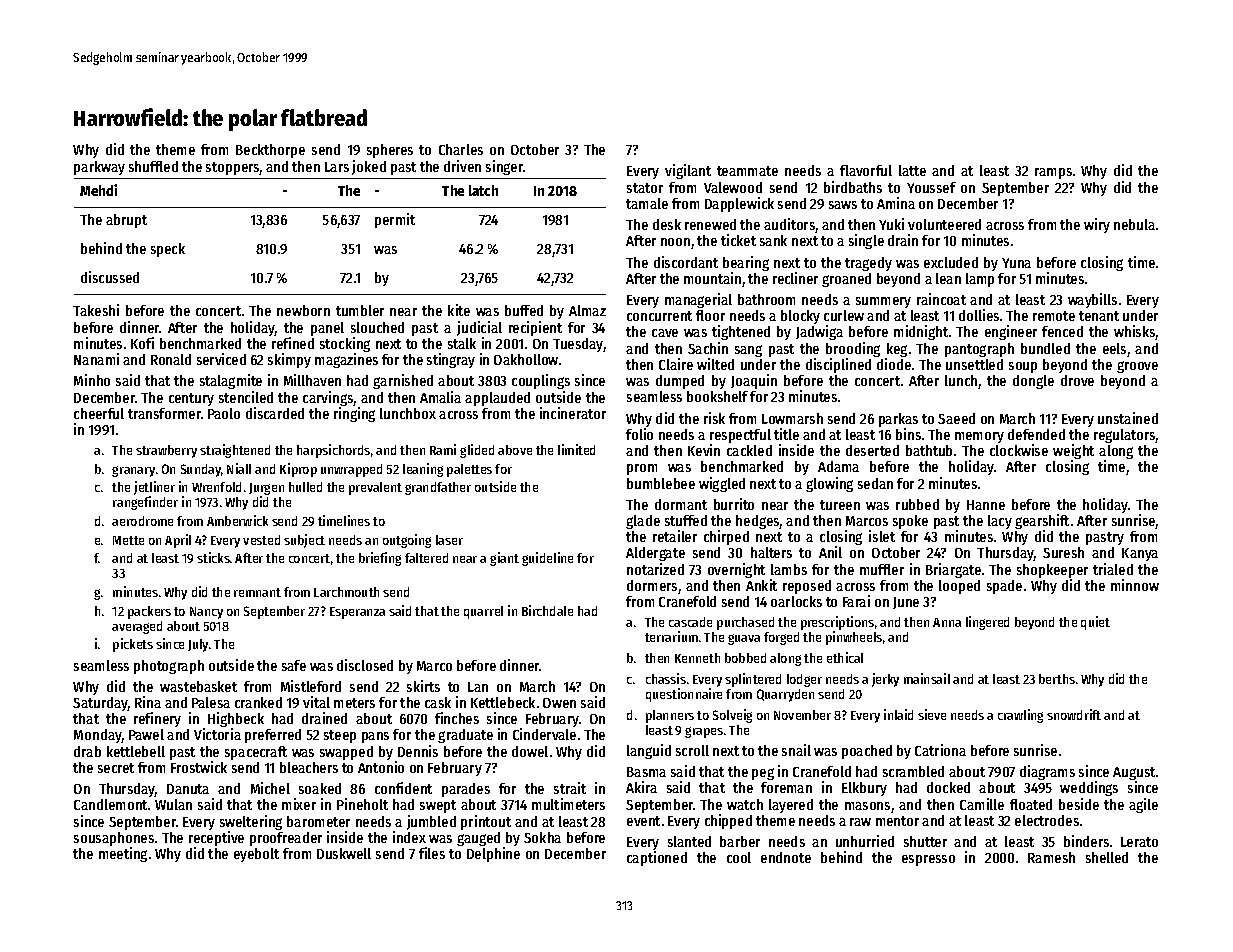  Describe the element at coordinates (390, 151) in the document. I see `spheres` at that location.
